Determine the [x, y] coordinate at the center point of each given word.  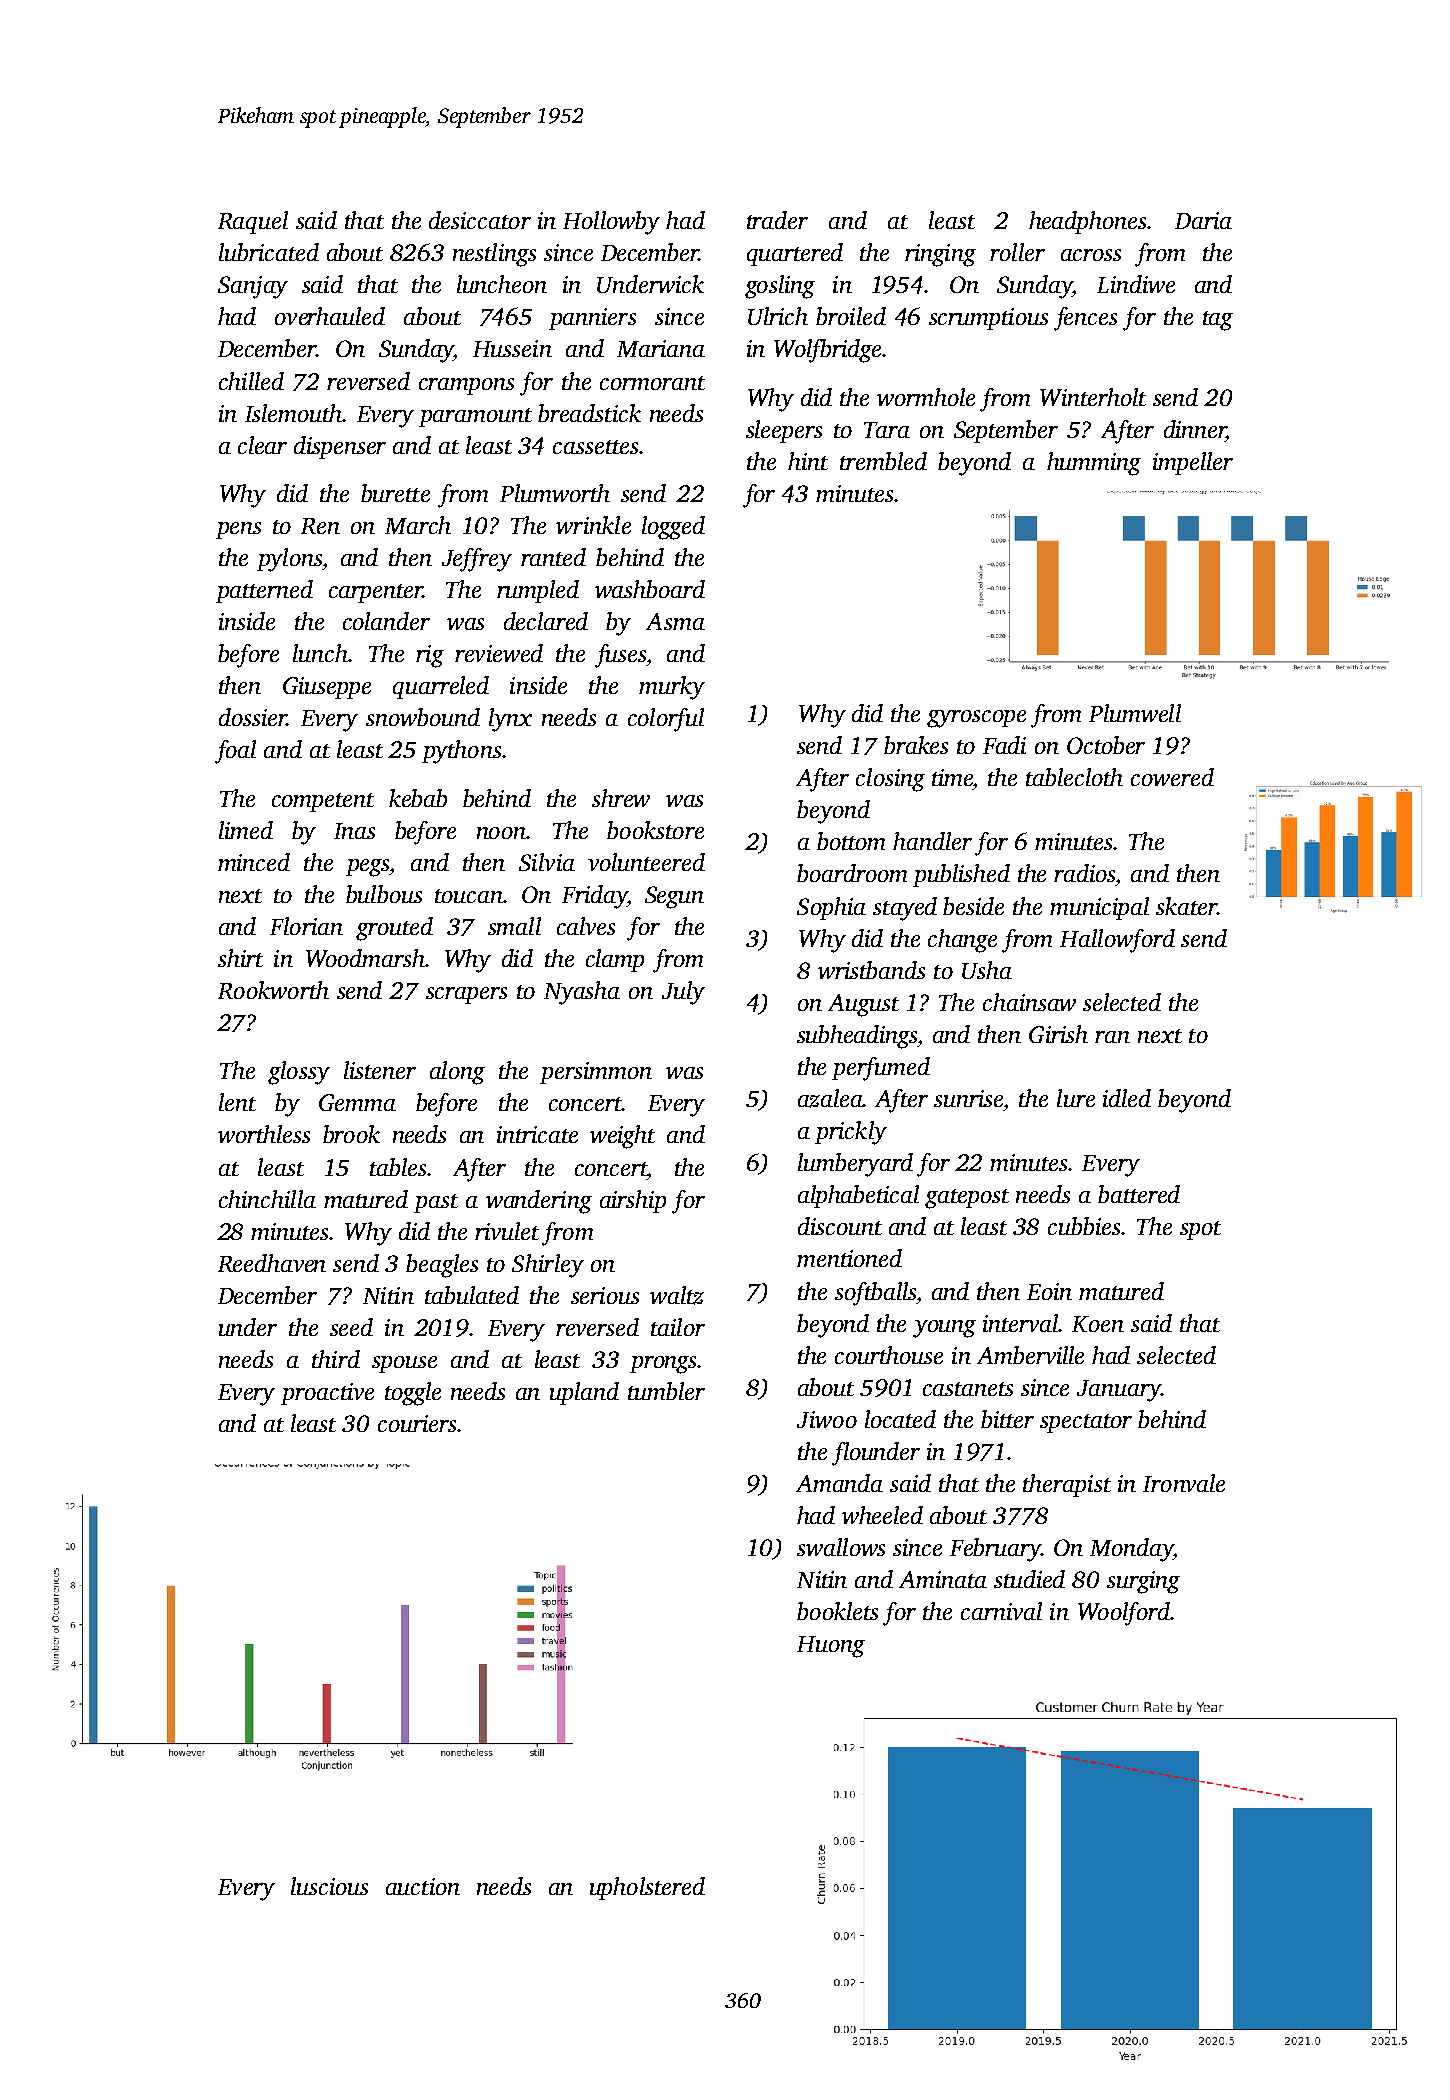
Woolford [1124, 1614]
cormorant [652, 383]
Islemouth [293, 413]
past [436, 1203]
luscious [329, 1886]
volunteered [646, 862]
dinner [1195, 429]
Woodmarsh [365, 958]
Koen [1098, 1324]
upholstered [647, 1888]
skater [1186, 906]
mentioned [849, 1258]
